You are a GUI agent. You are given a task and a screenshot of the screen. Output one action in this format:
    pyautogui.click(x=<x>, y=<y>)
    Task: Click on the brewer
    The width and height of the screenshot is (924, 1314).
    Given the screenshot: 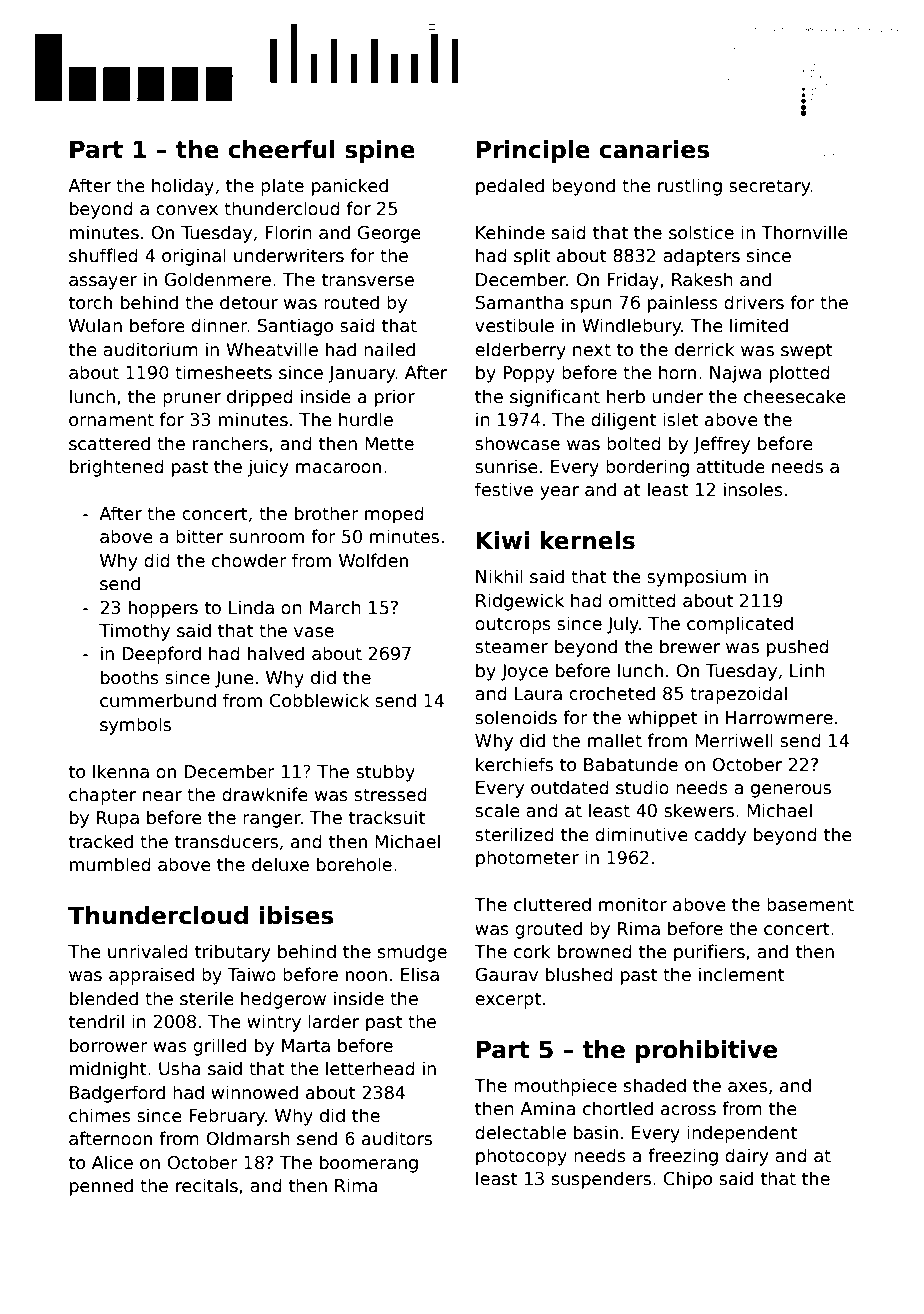 What is the action you would take?
    pyautogui.click(x=690, y=646)
